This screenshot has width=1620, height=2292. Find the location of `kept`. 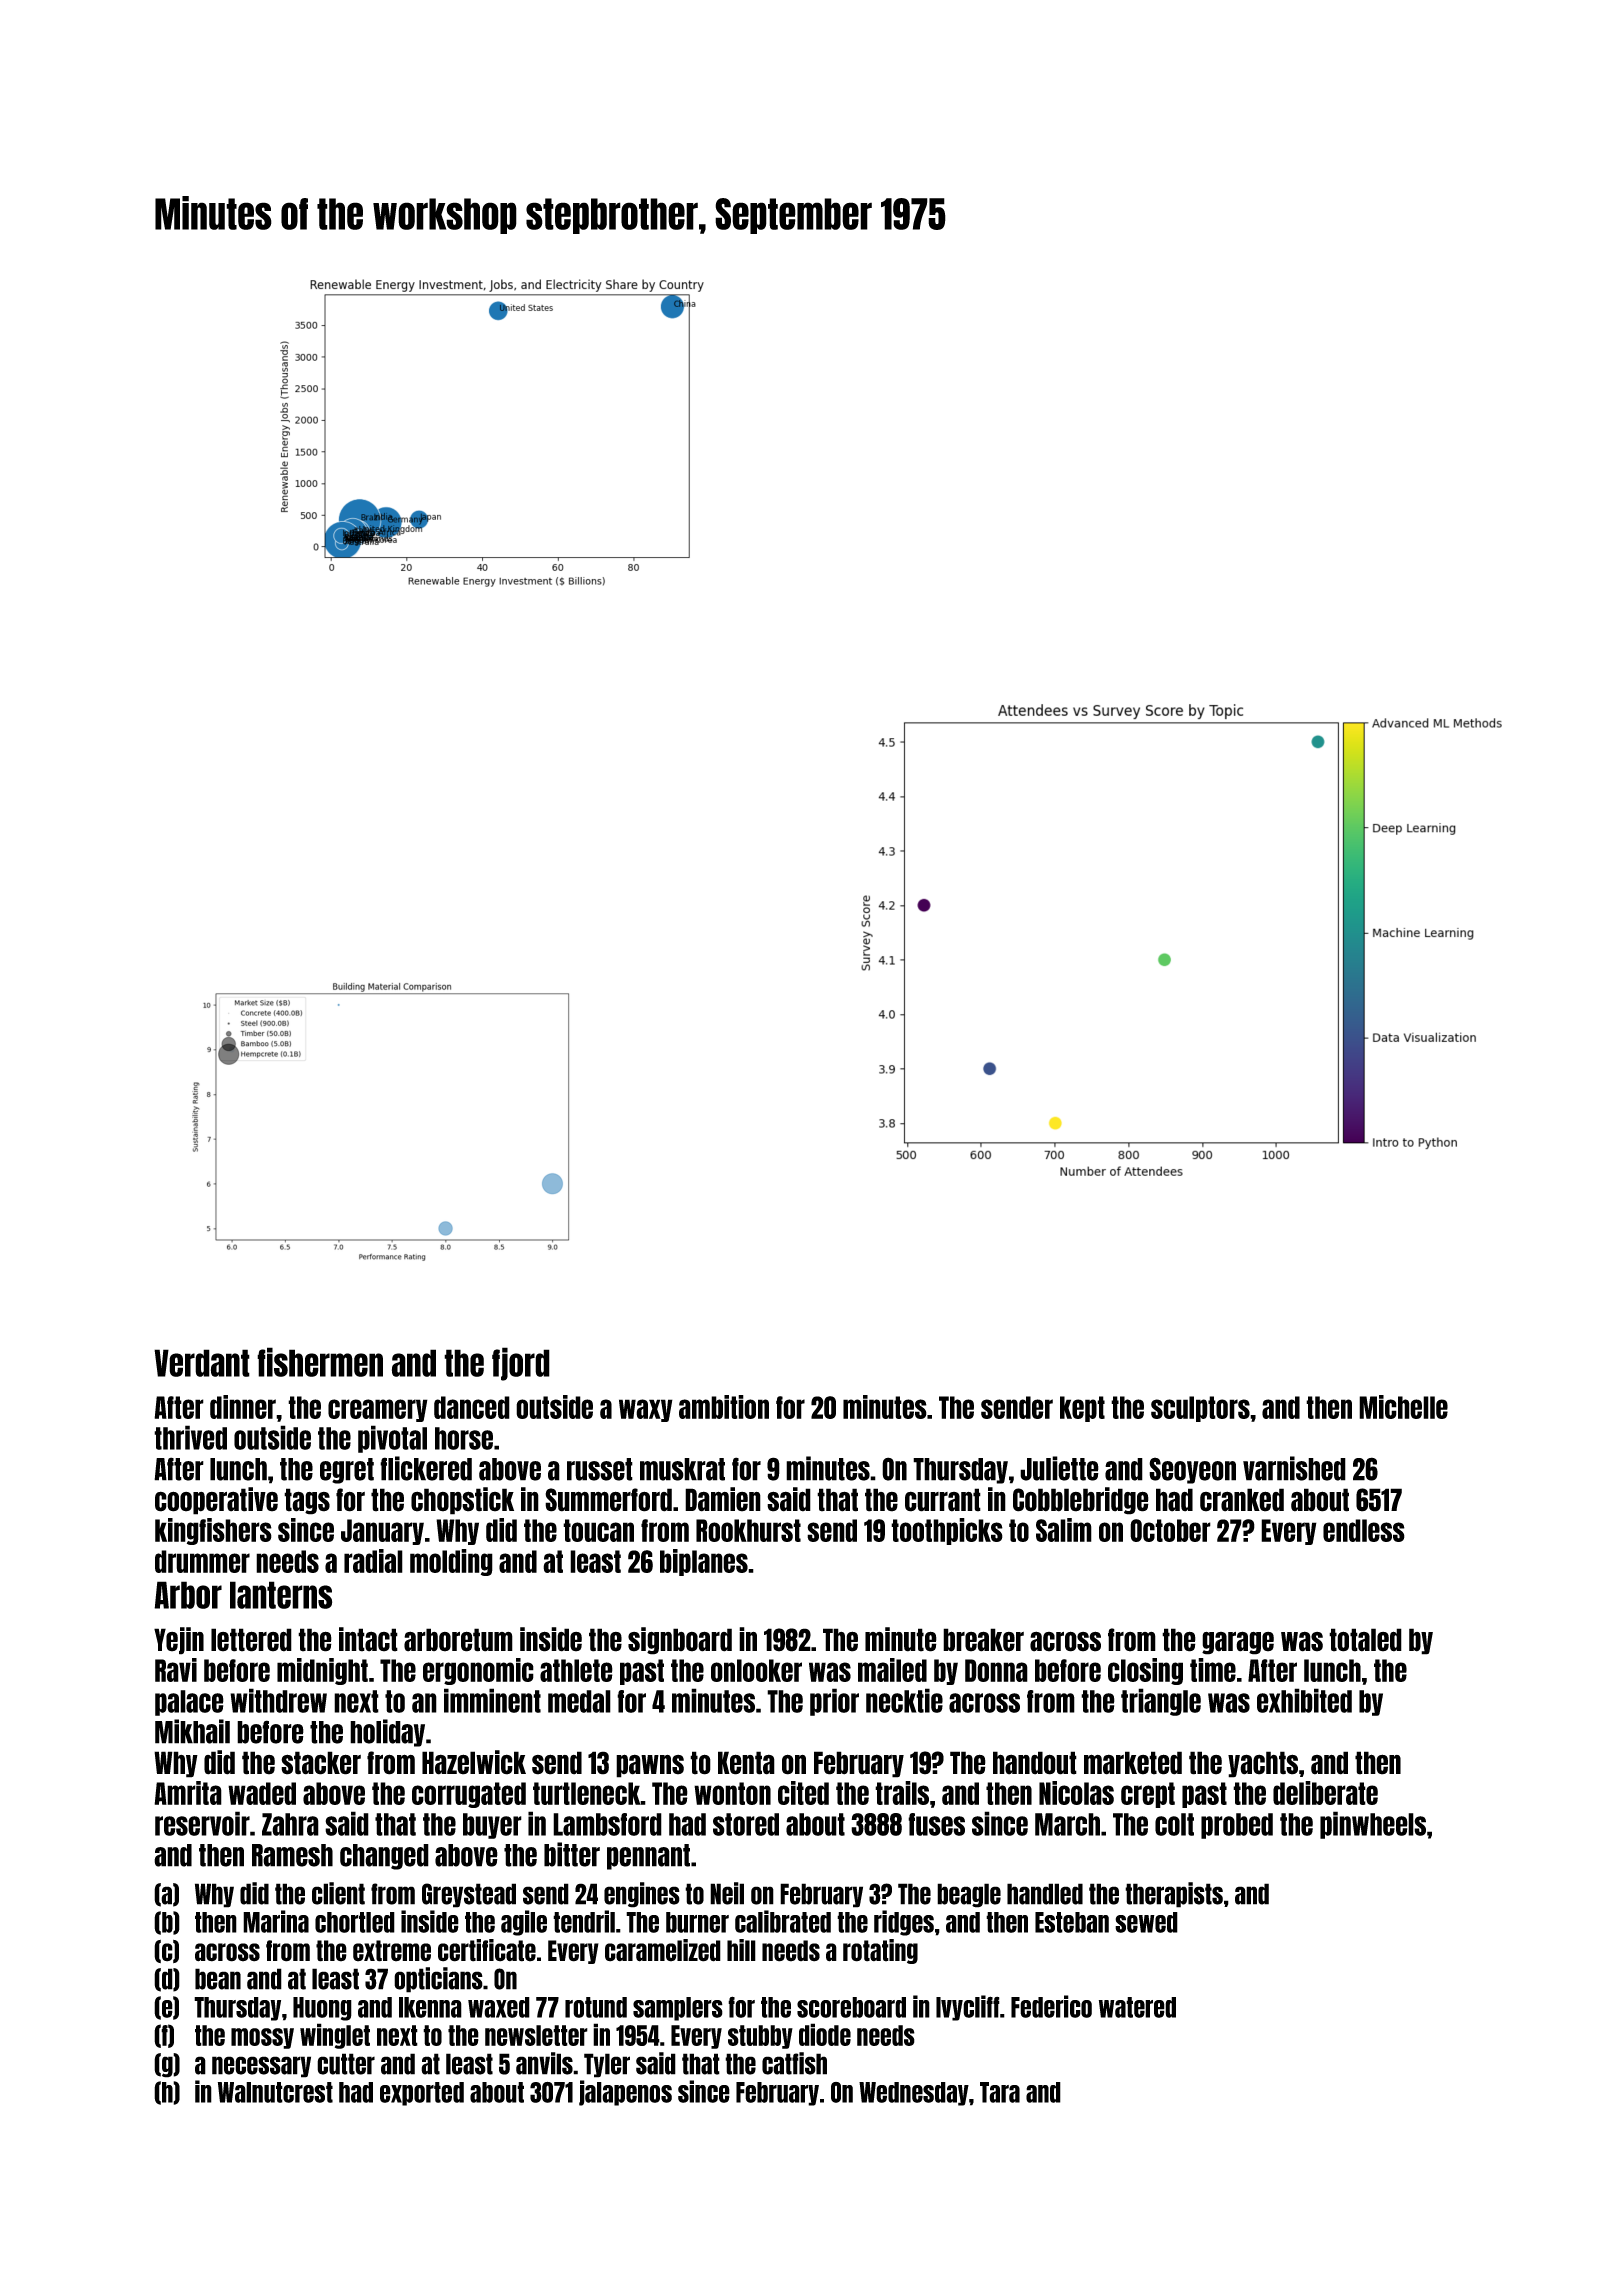

kept is located at coordinates (1082, 1409).
